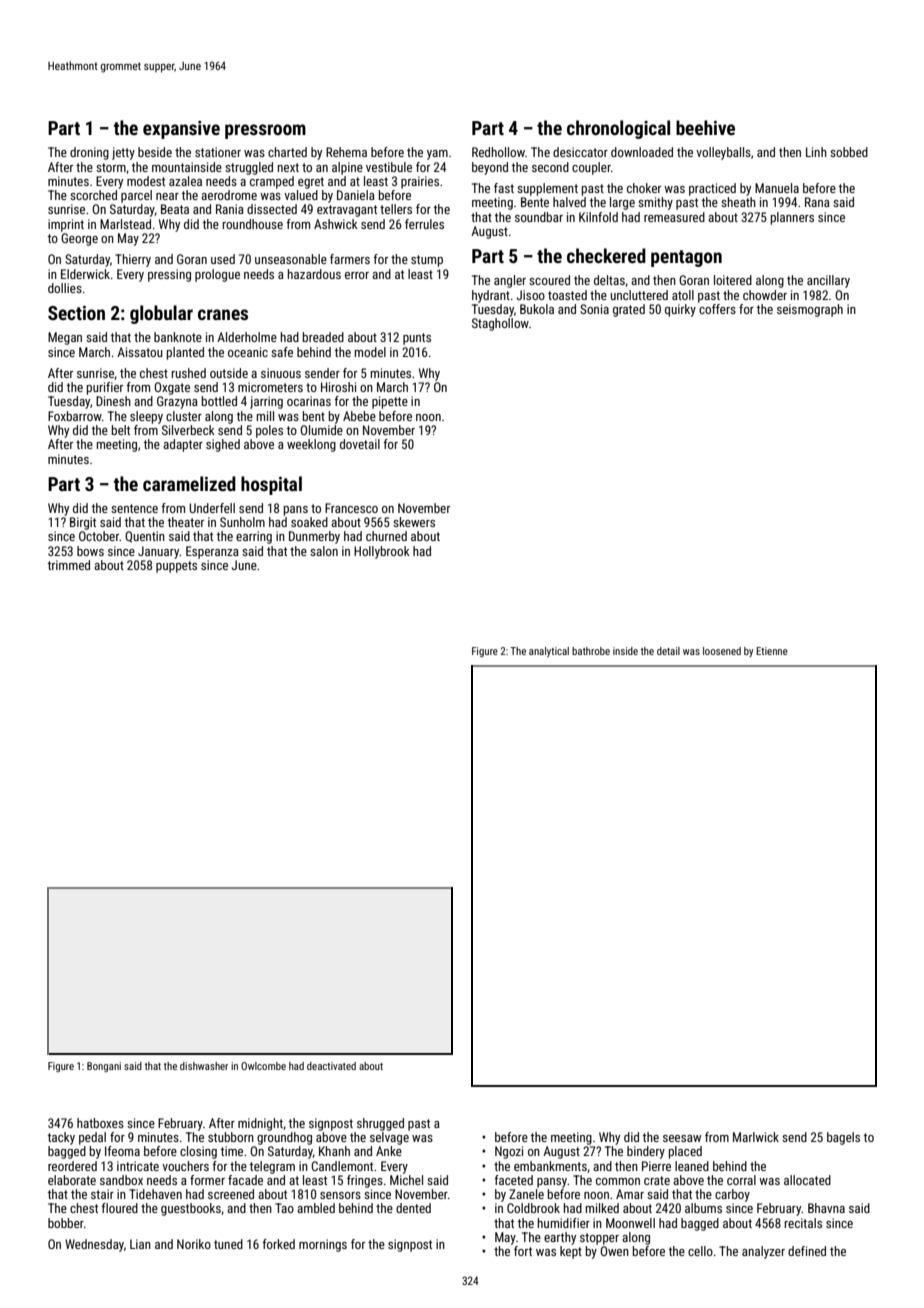 The width and height of the screenshot is (924, 1308). What do you see at coordinates (104, 1067) in the screenshot?
I see `Bongani` at bounding box center [104, 1067].
